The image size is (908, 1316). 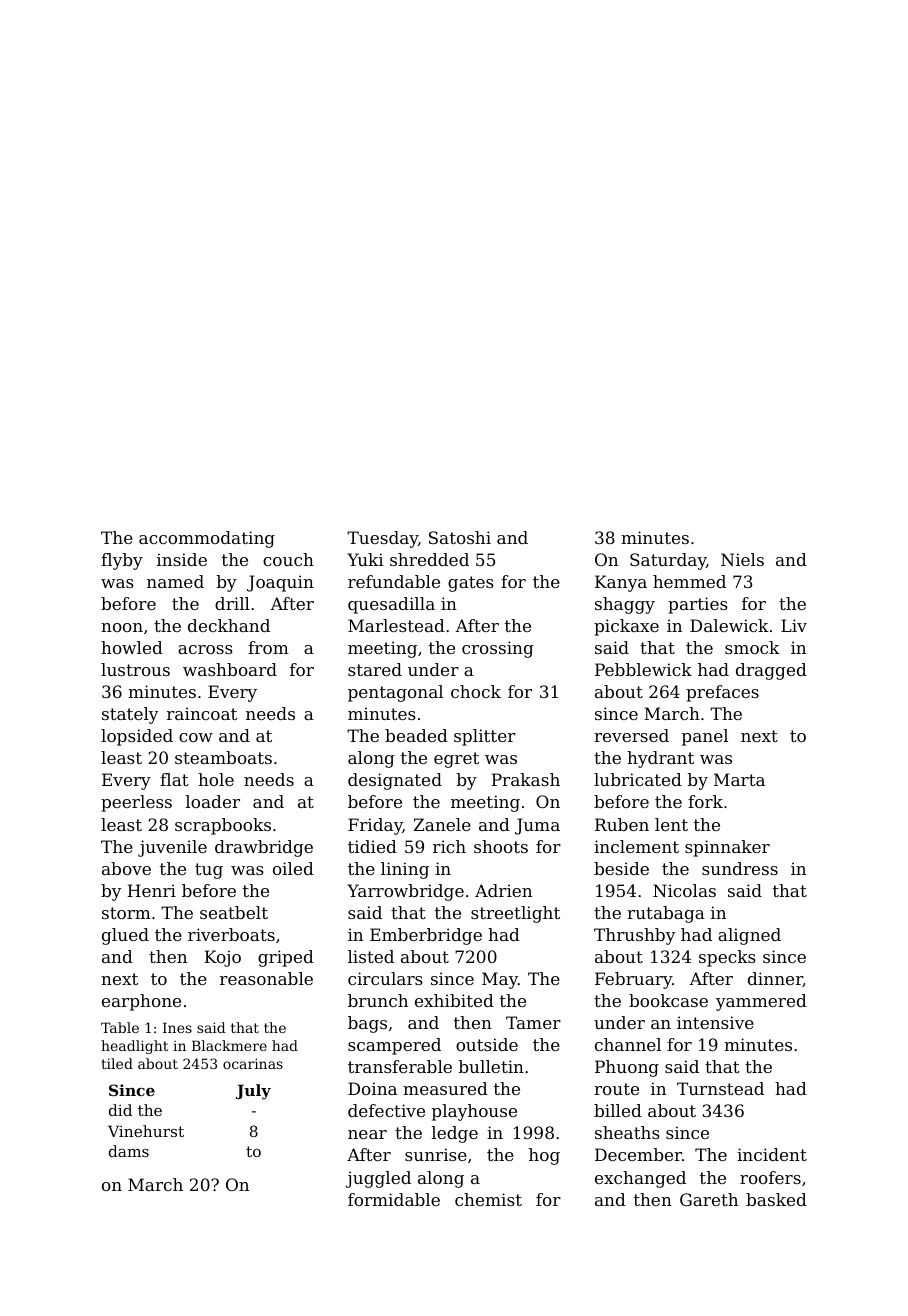 I want to click on Gareth, so click(x=709, y=1199).
